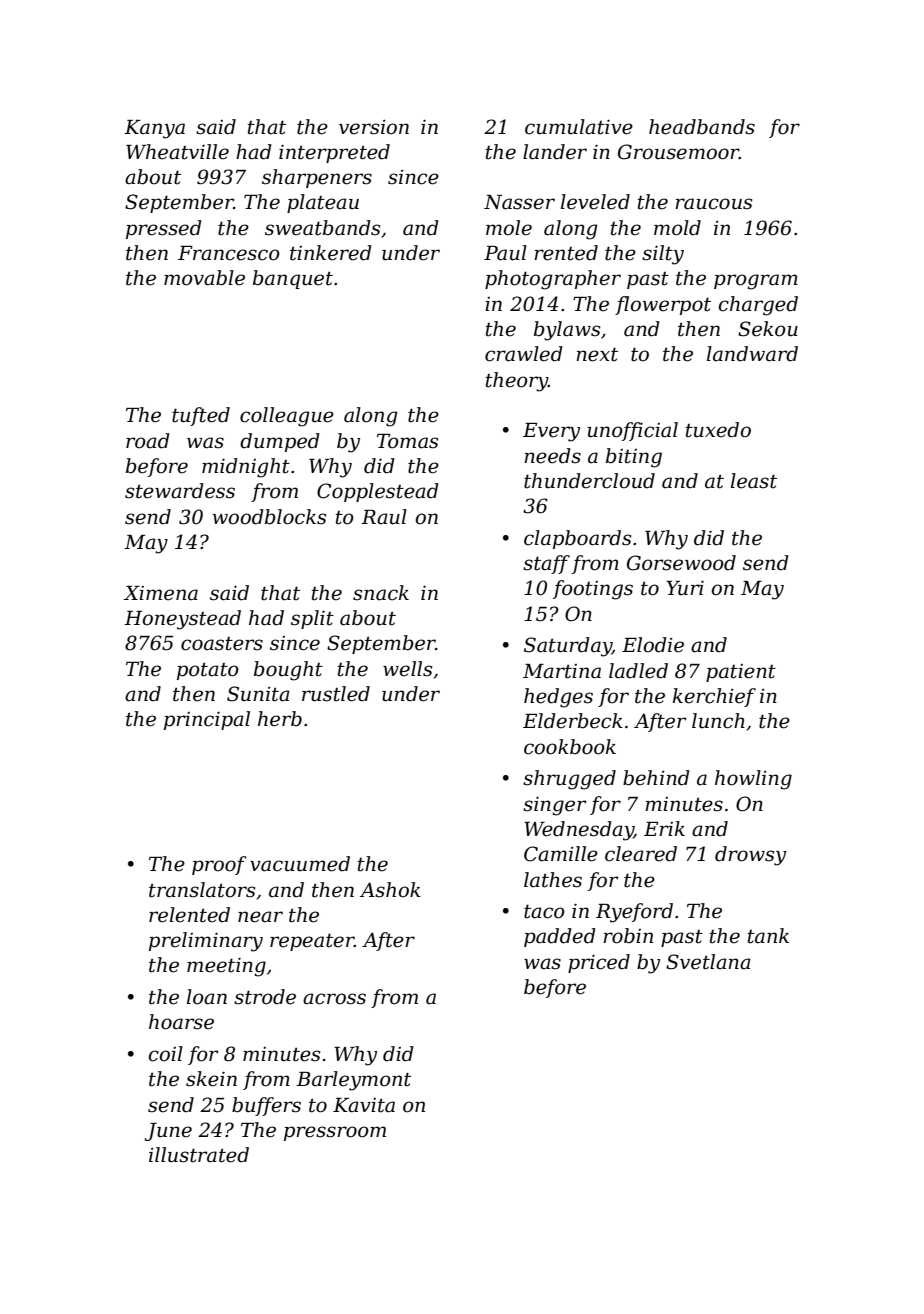 The height and width of the document is (1314, 924). What do you see at coordinates (189, 915) in the document?
I see `relented` at bounding box center [189, 915].
